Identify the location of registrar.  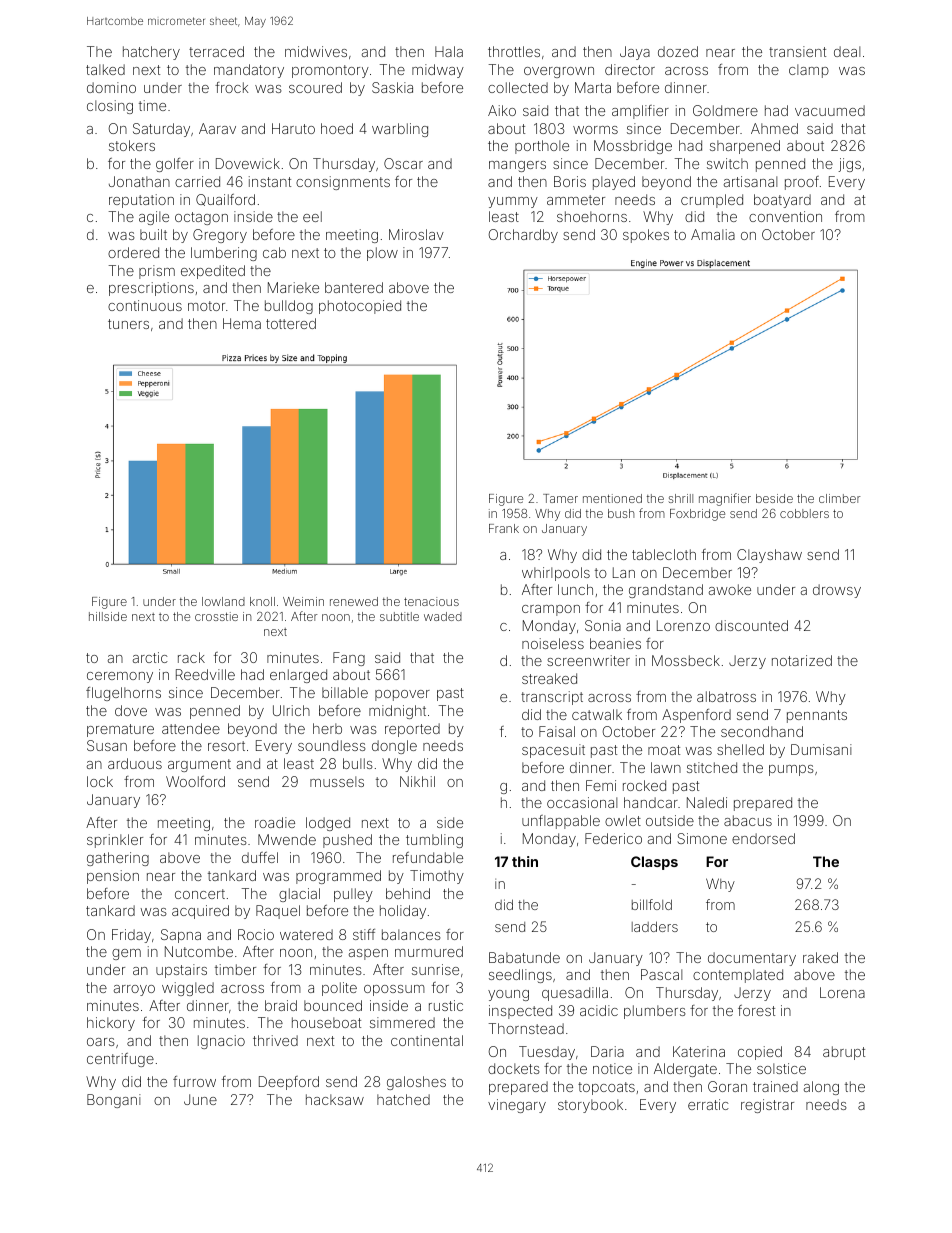
(767, 1106).
